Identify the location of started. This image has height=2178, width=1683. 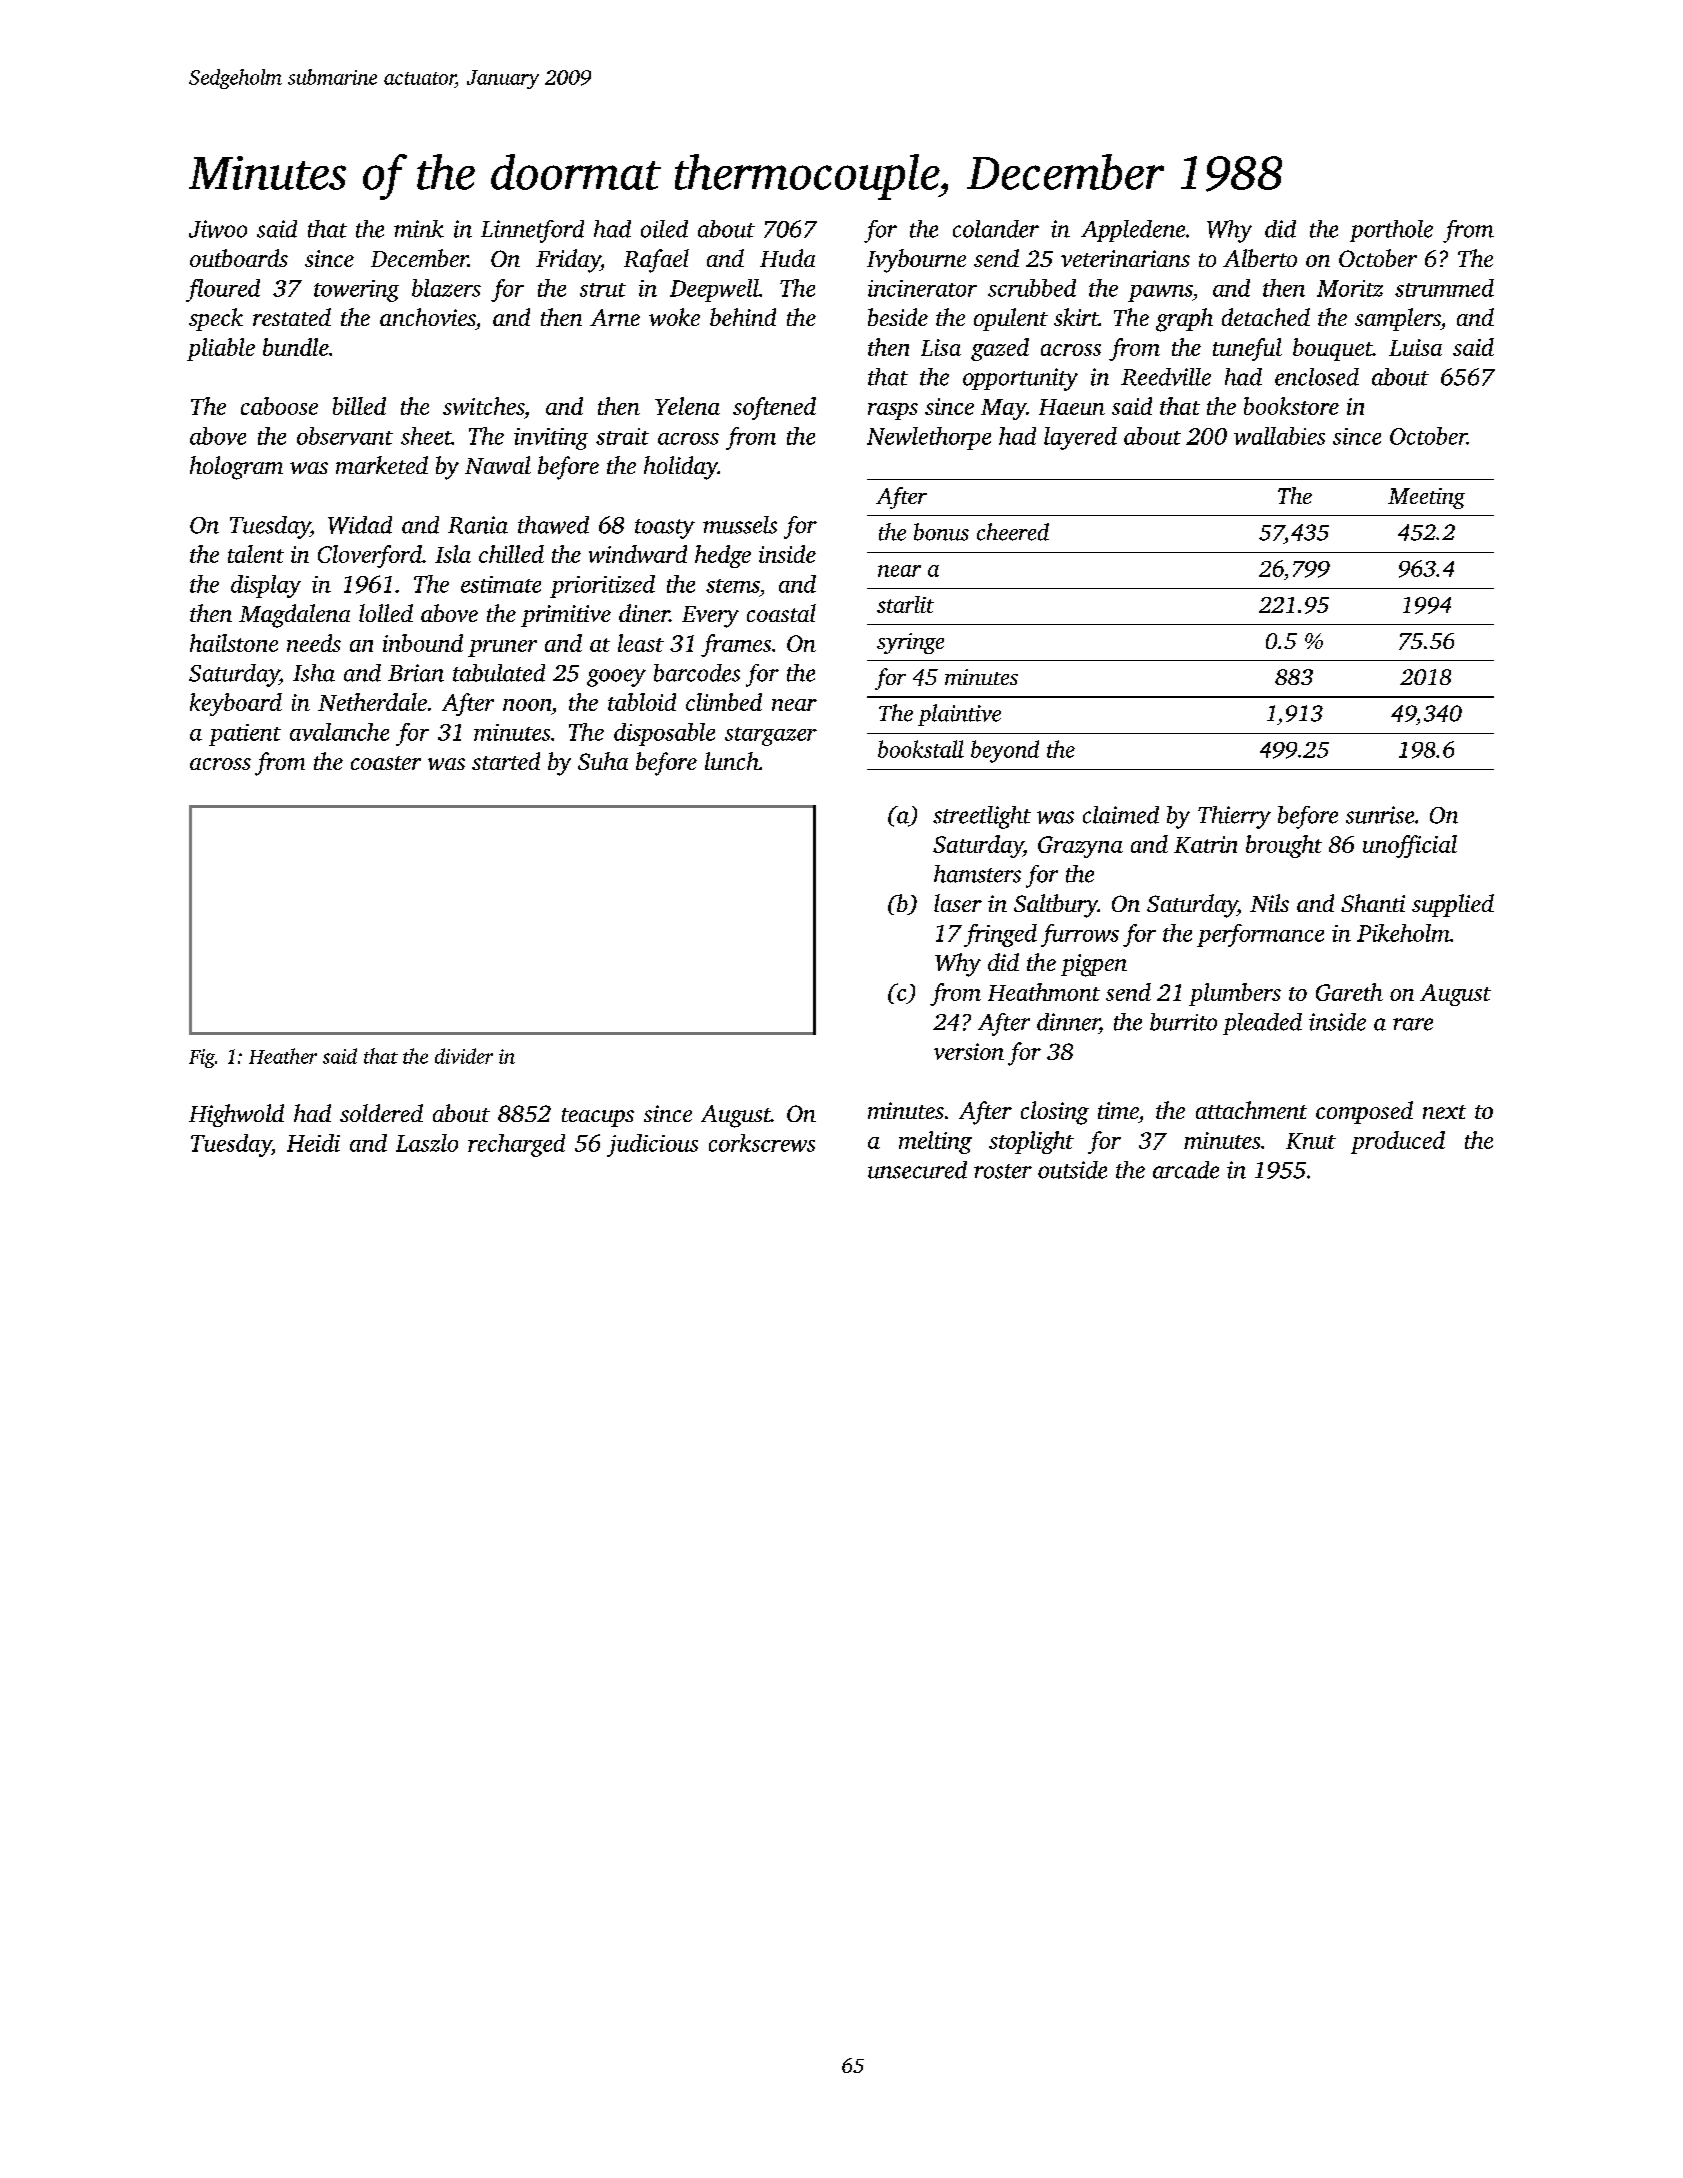
(506, 761).
